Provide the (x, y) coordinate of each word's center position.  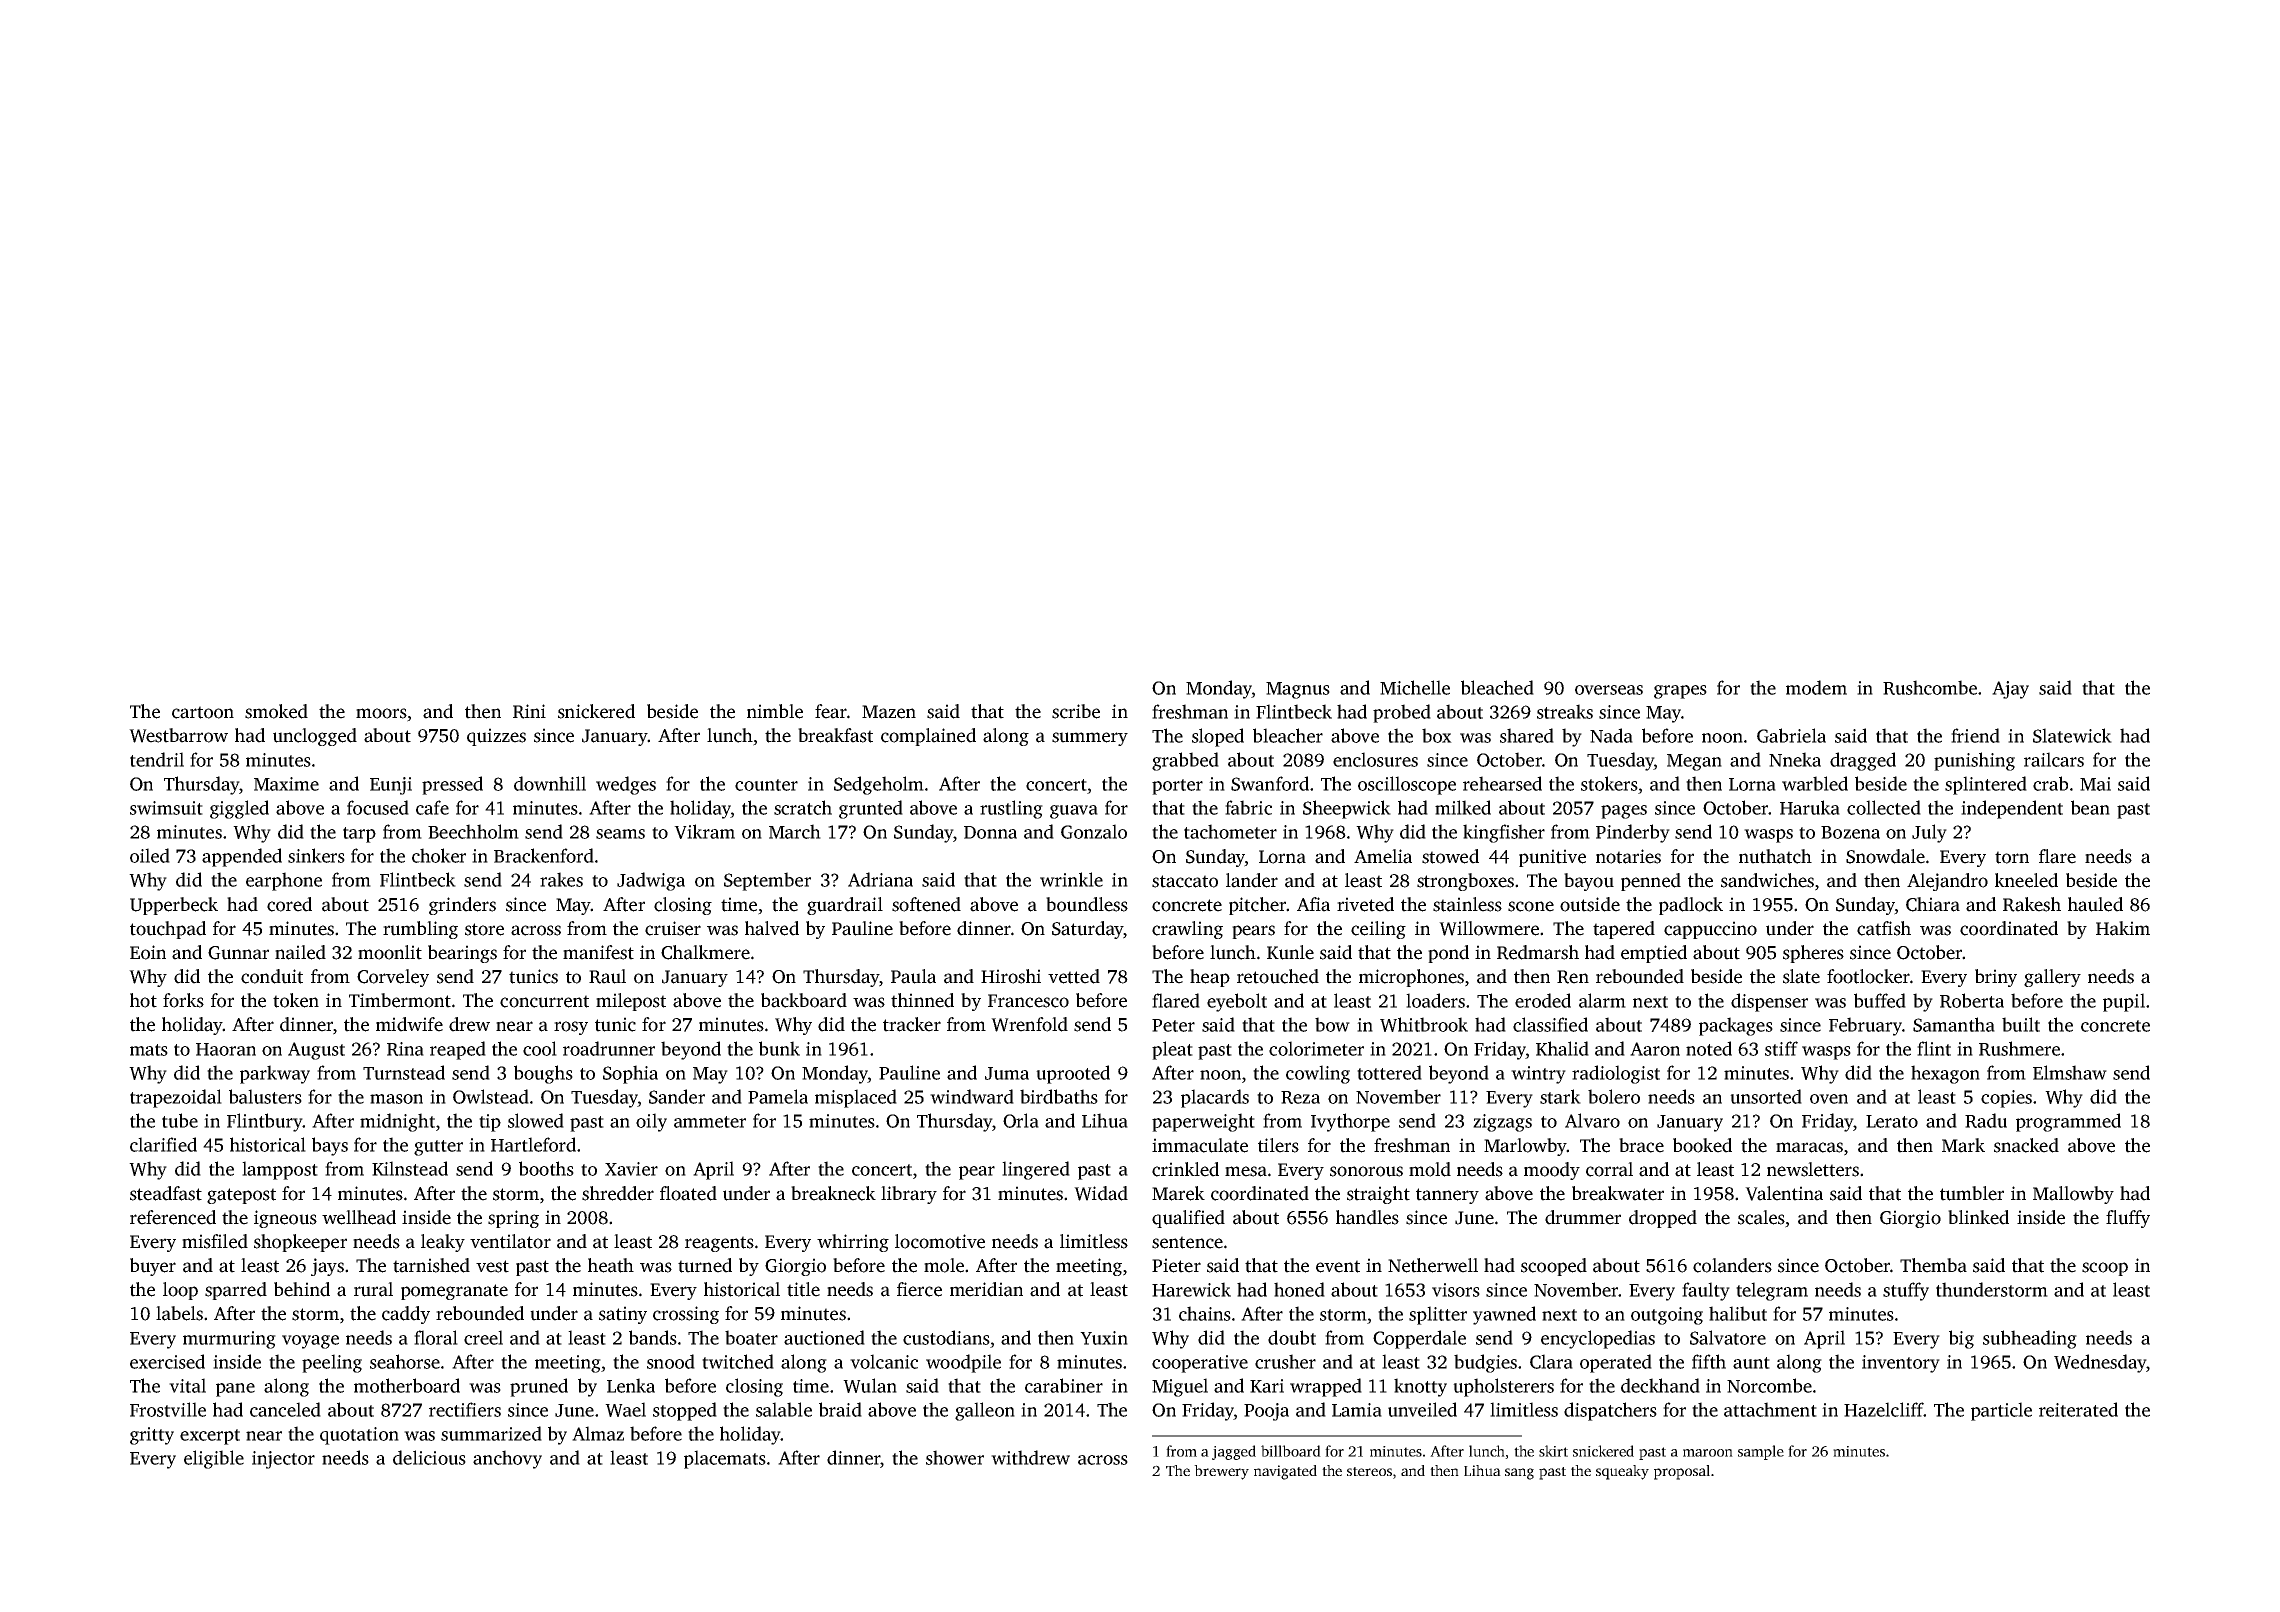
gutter (438, 1148)
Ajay (2010, 690)
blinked (1978, 1217)
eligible (214, 1459)
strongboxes (1465, 882)
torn (2012, 857)
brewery (1221, 1472)
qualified (1188, 1219)
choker (439, 855)
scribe (1076, 711)
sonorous (1366, 1171)
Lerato (1892, 1121)
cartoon (203, 712)
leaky (443, 1243)
